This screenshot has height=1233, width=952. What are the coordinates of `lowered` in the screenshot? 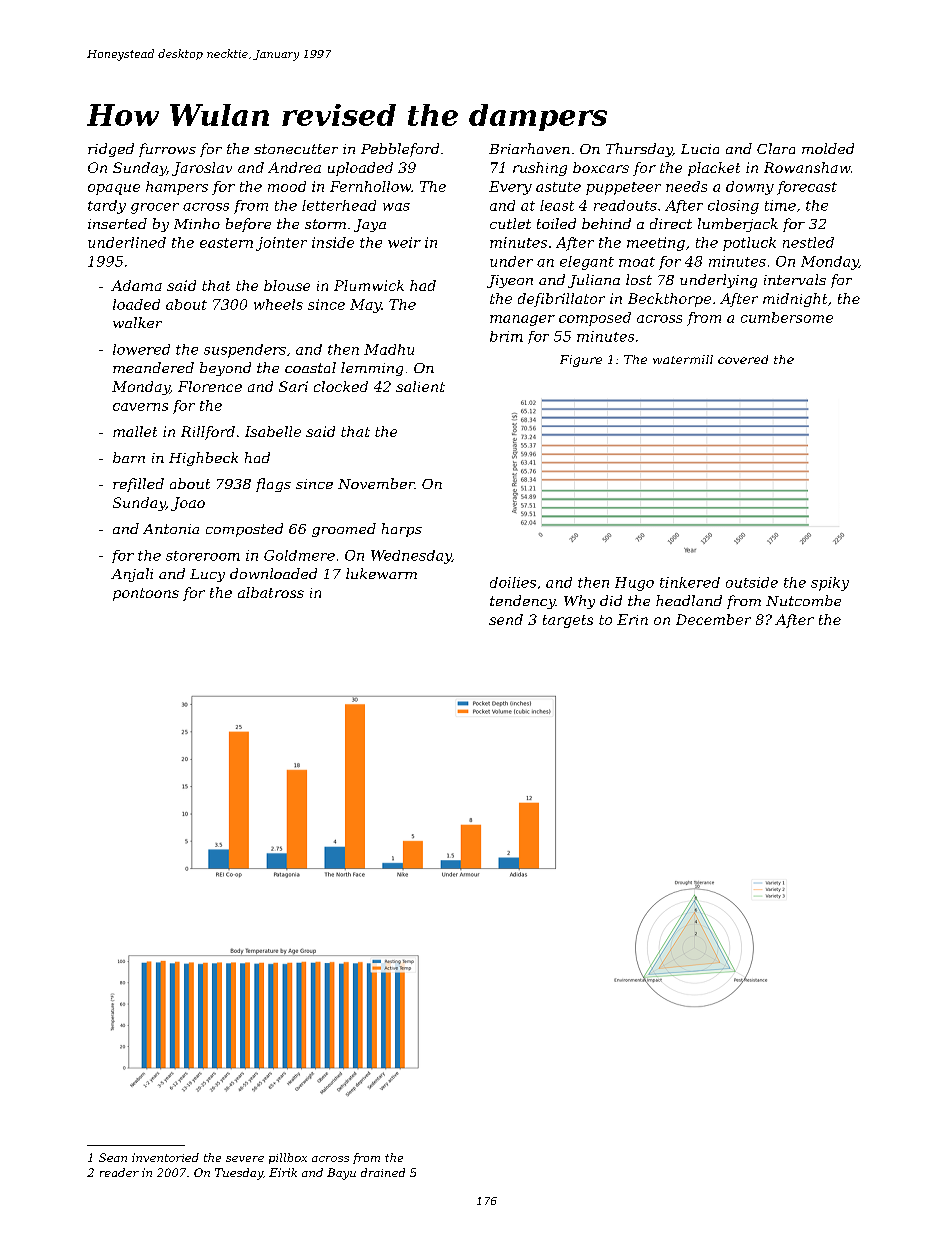 It's located at (141, 349).
